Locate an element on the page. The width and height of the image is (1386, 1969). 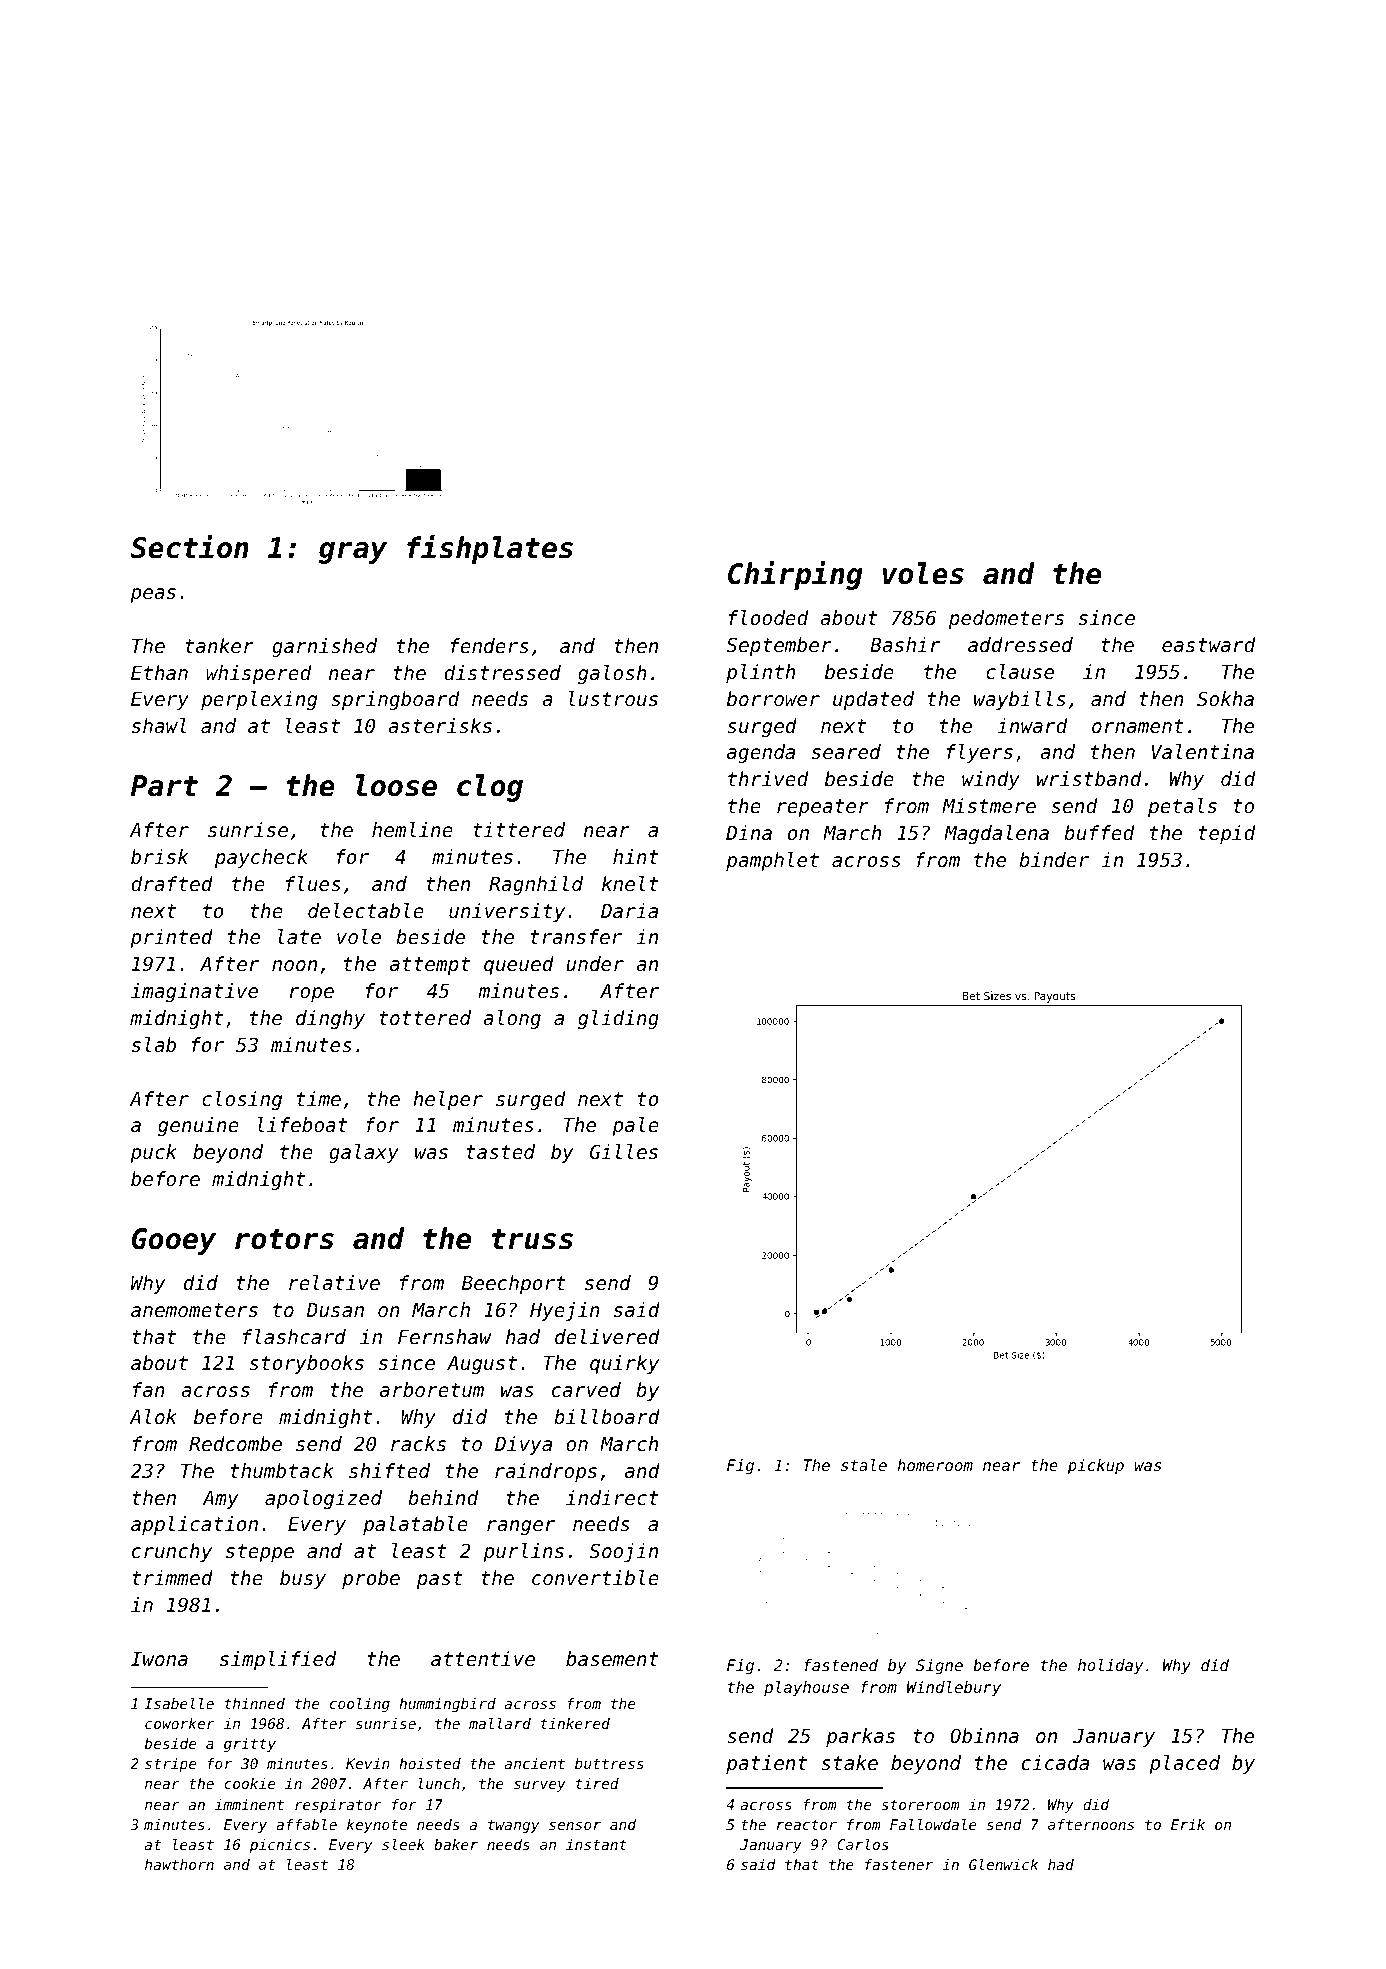
delivered is located at coordinates (607, 1336).
